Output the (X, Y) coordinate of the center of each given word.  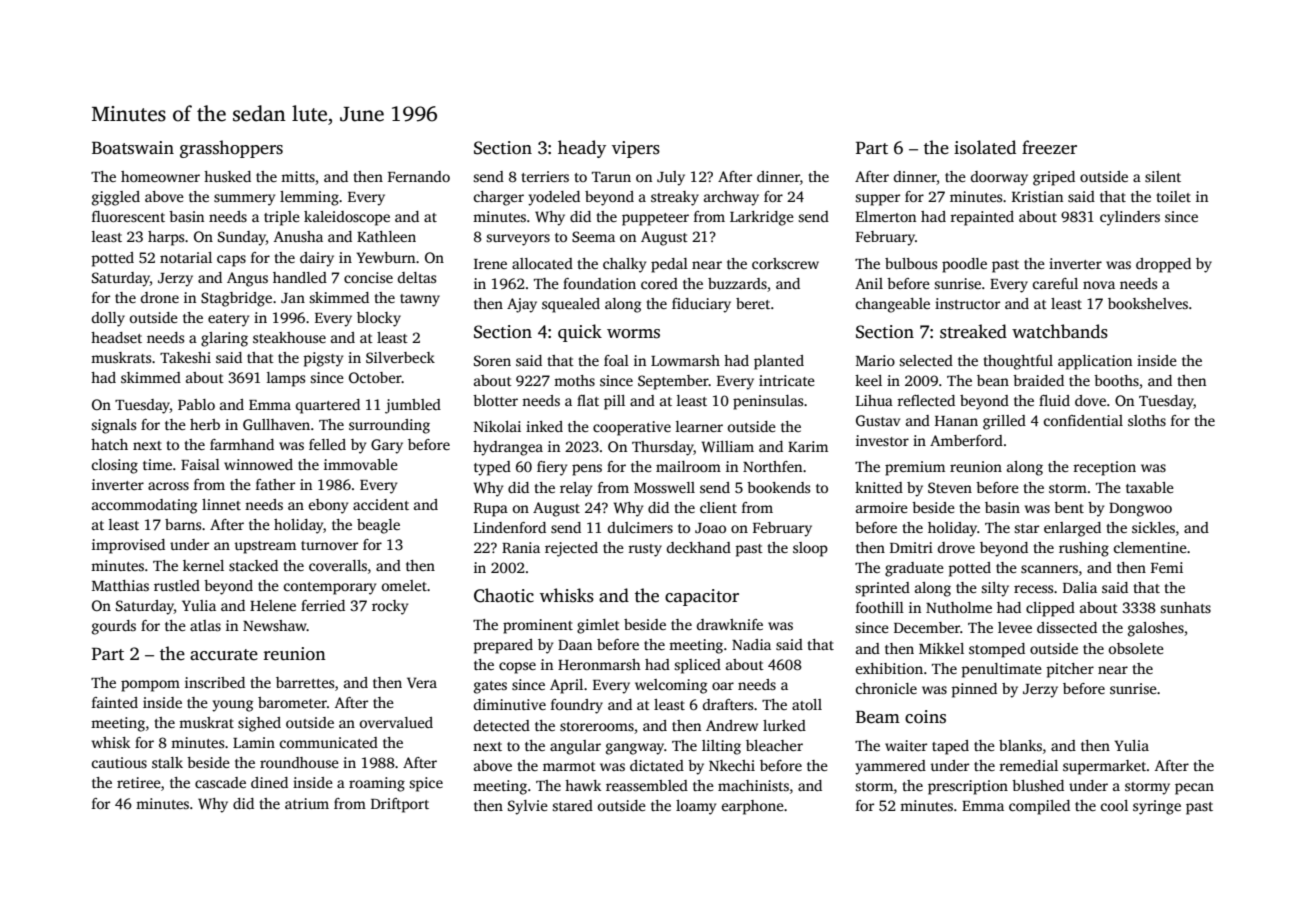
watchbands (1060, 331)
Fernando (419, 176)
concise (368, 277)
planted (779, 362)
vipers (636, 149)
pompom (150, 686)
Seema (593, 236)
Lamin (254, 742)
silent (1163, 176)
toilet (1174, 196)
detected (502, 725)
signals (113, 426)
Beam (878, 717)
